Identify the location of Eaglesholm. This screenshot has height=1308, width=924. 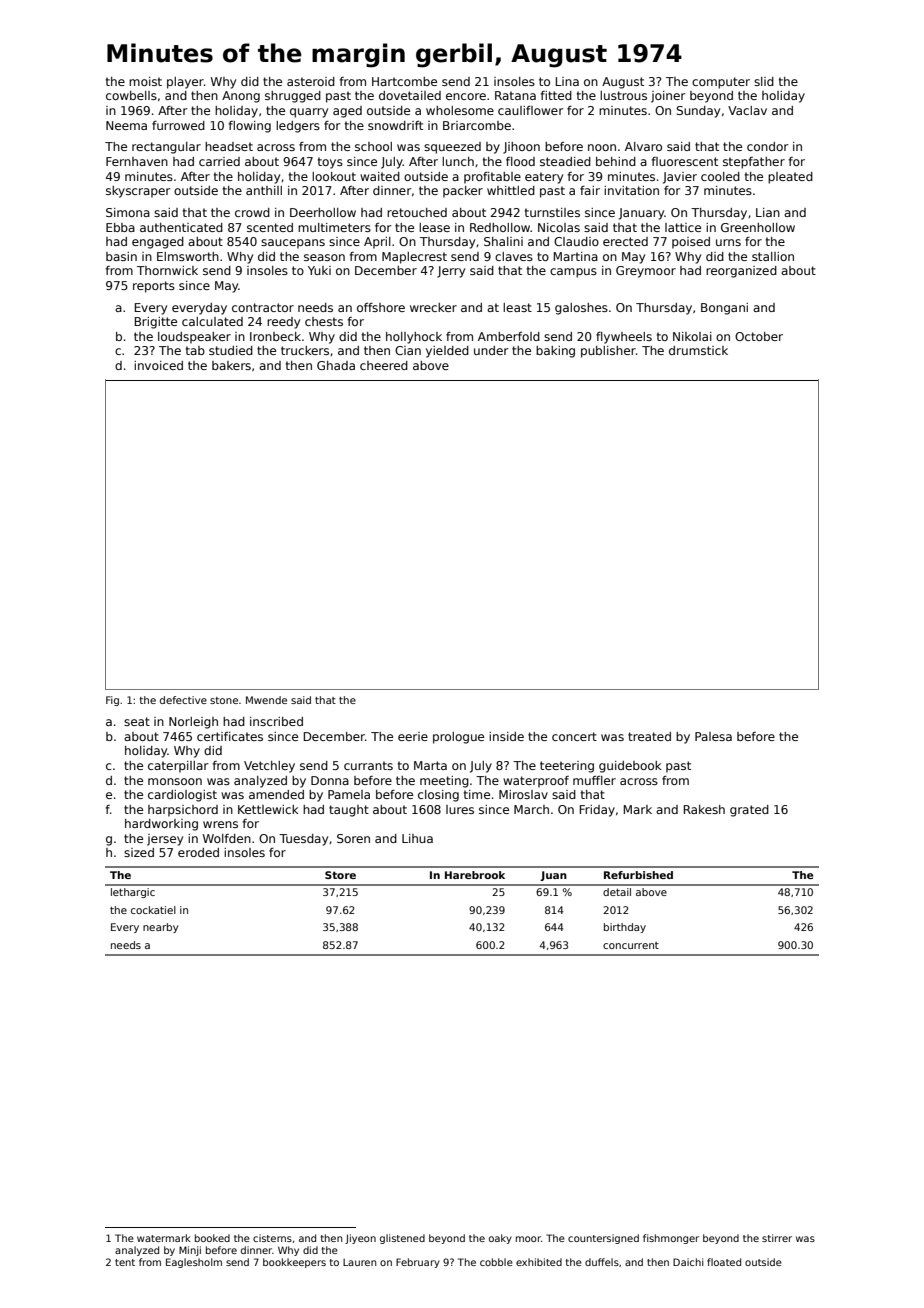
(194, 1263).
